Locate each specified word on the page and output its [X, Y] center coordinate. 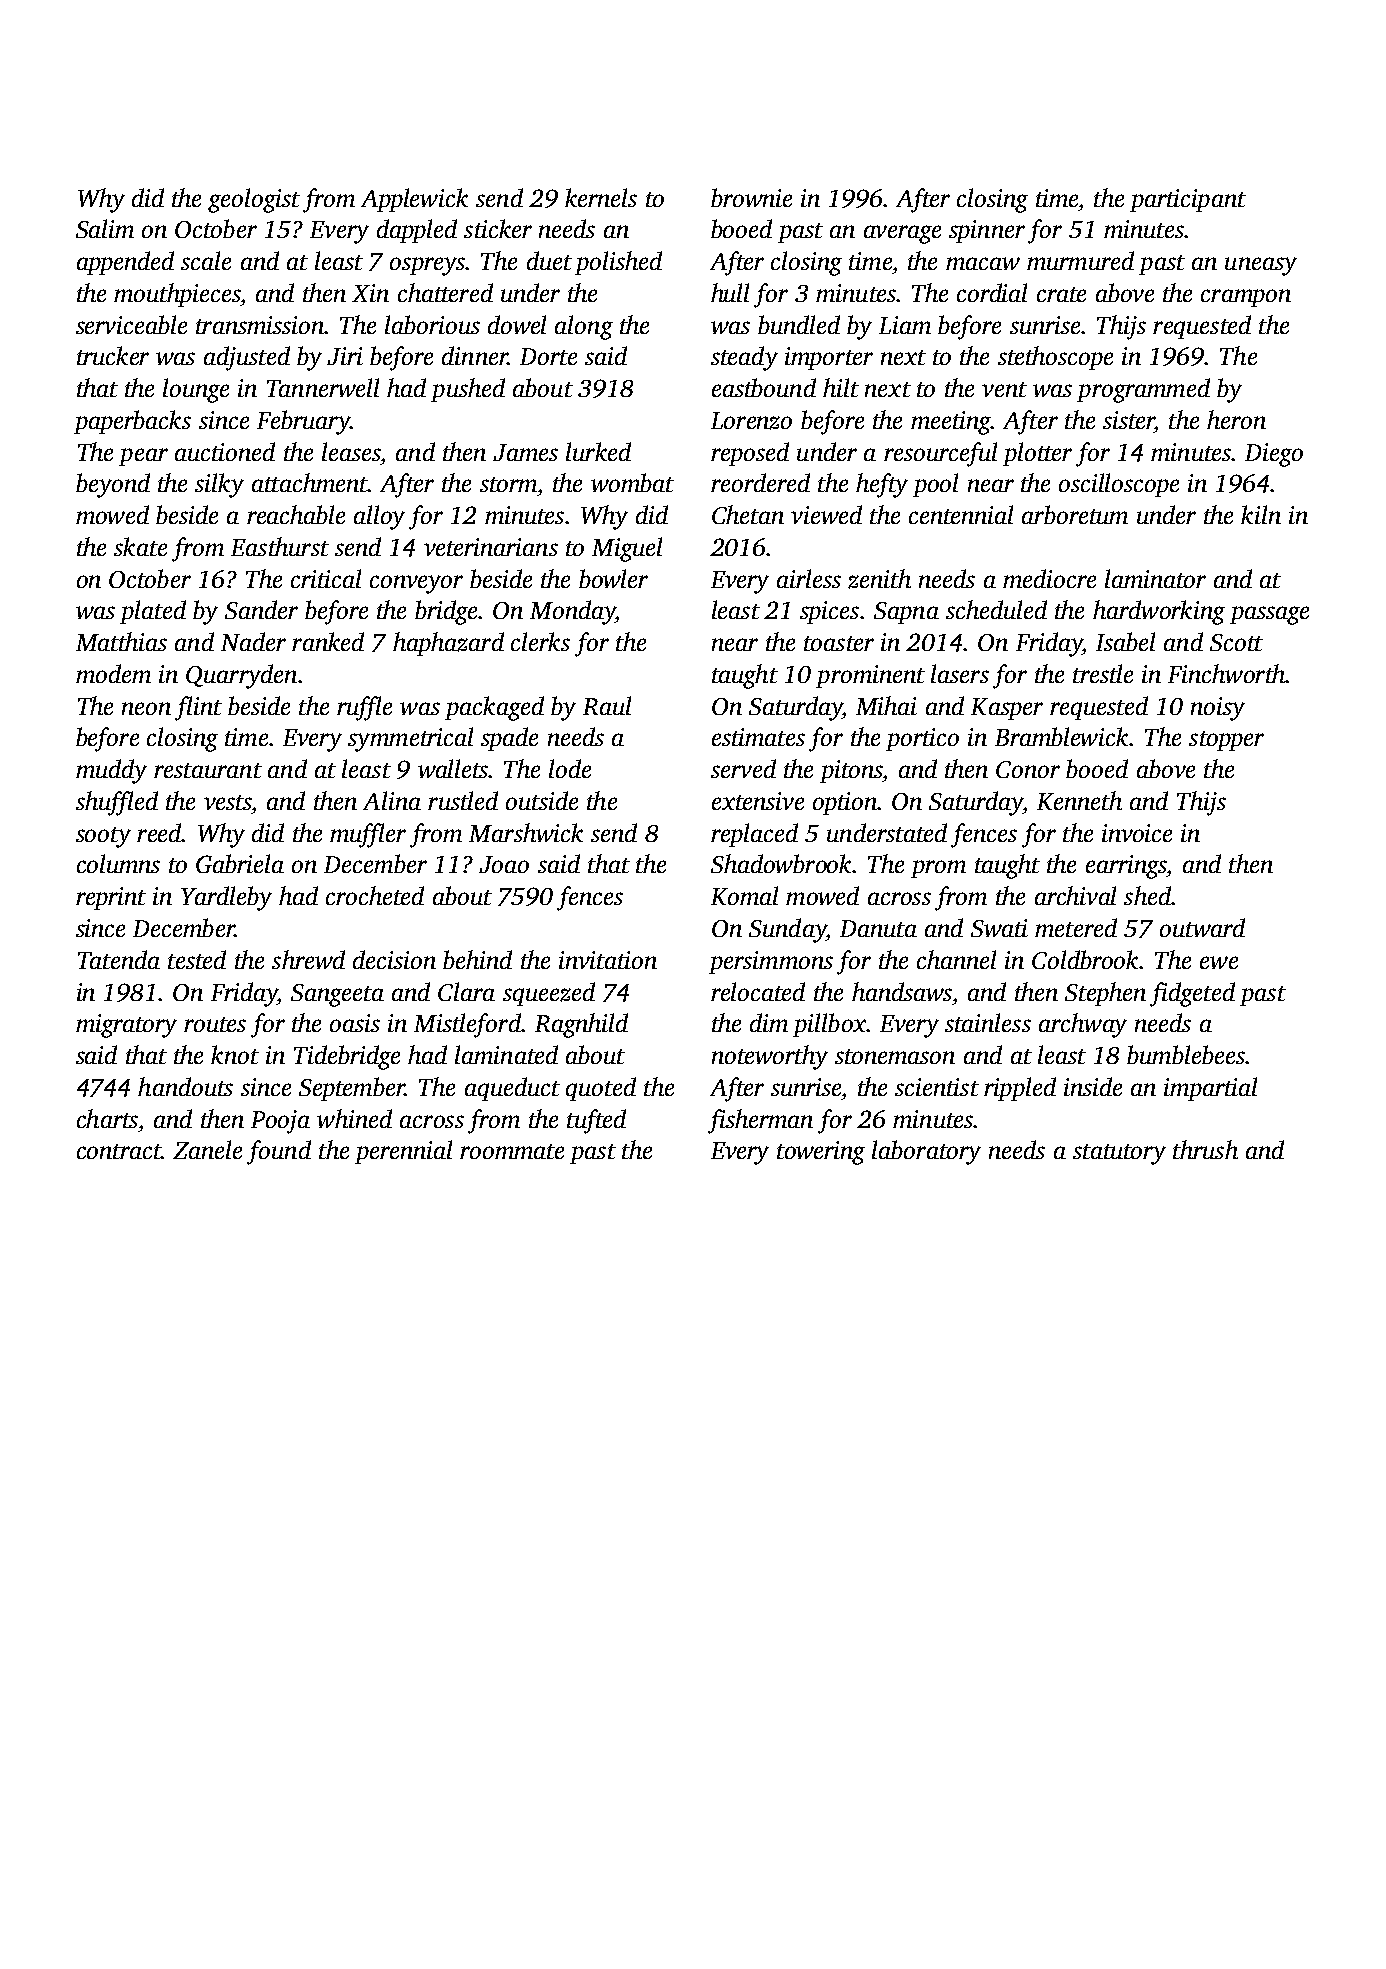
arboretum [1075, 514]
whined [354, 1118]
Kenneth [1079, 800]
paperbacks [132, 422]
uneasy [1261, 266]
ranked [328, 641]
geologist [254, 200]
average [902, 234]
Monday [572, 612]
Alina [392, 800]
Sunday [787, 930]
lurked [598, 451]
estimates [758, 737]
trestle [1103, 673]
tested [197, 959]
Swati [999, 928]
